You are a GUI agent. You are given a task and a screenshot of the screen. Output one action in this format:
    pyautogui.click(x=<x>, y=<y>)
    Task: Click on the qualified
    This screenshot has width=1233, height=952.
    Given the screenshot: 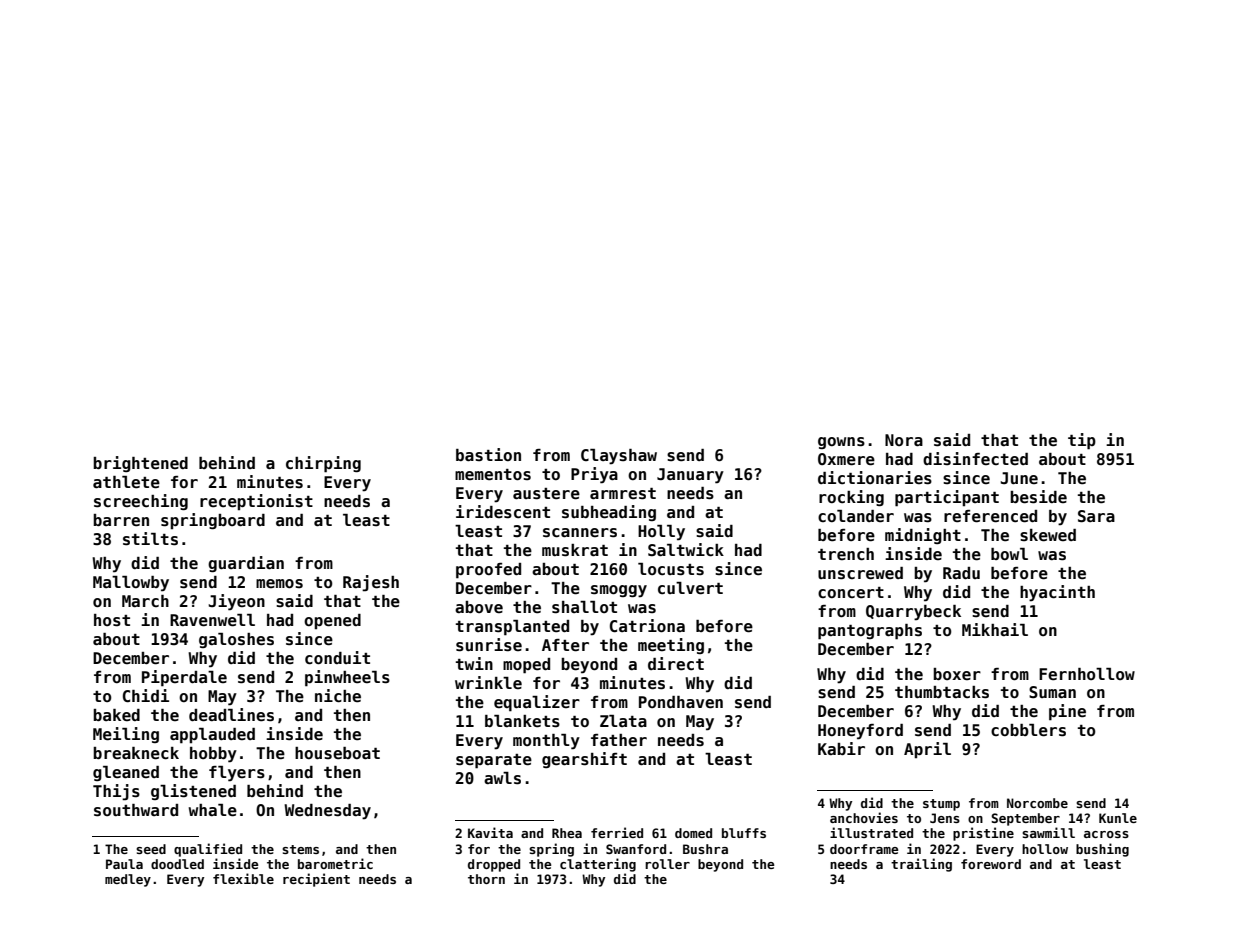 What is the action you would take?
    pyautogui.click(x=208, y=850)
